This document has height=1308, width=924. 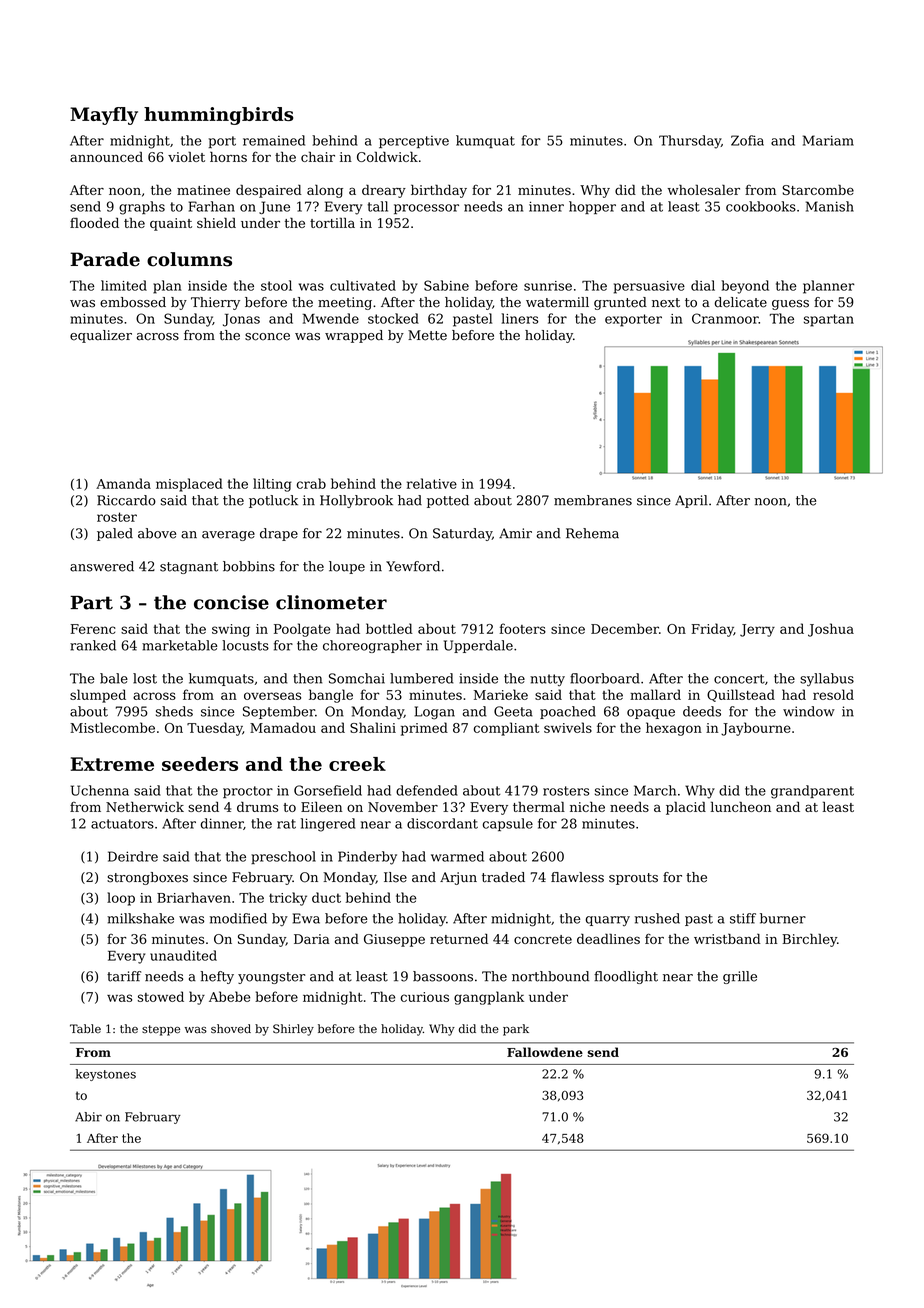 What do you see at coordinates (414, 142) in the document?
I see `perceptive` at bounding box center [414, 142].
